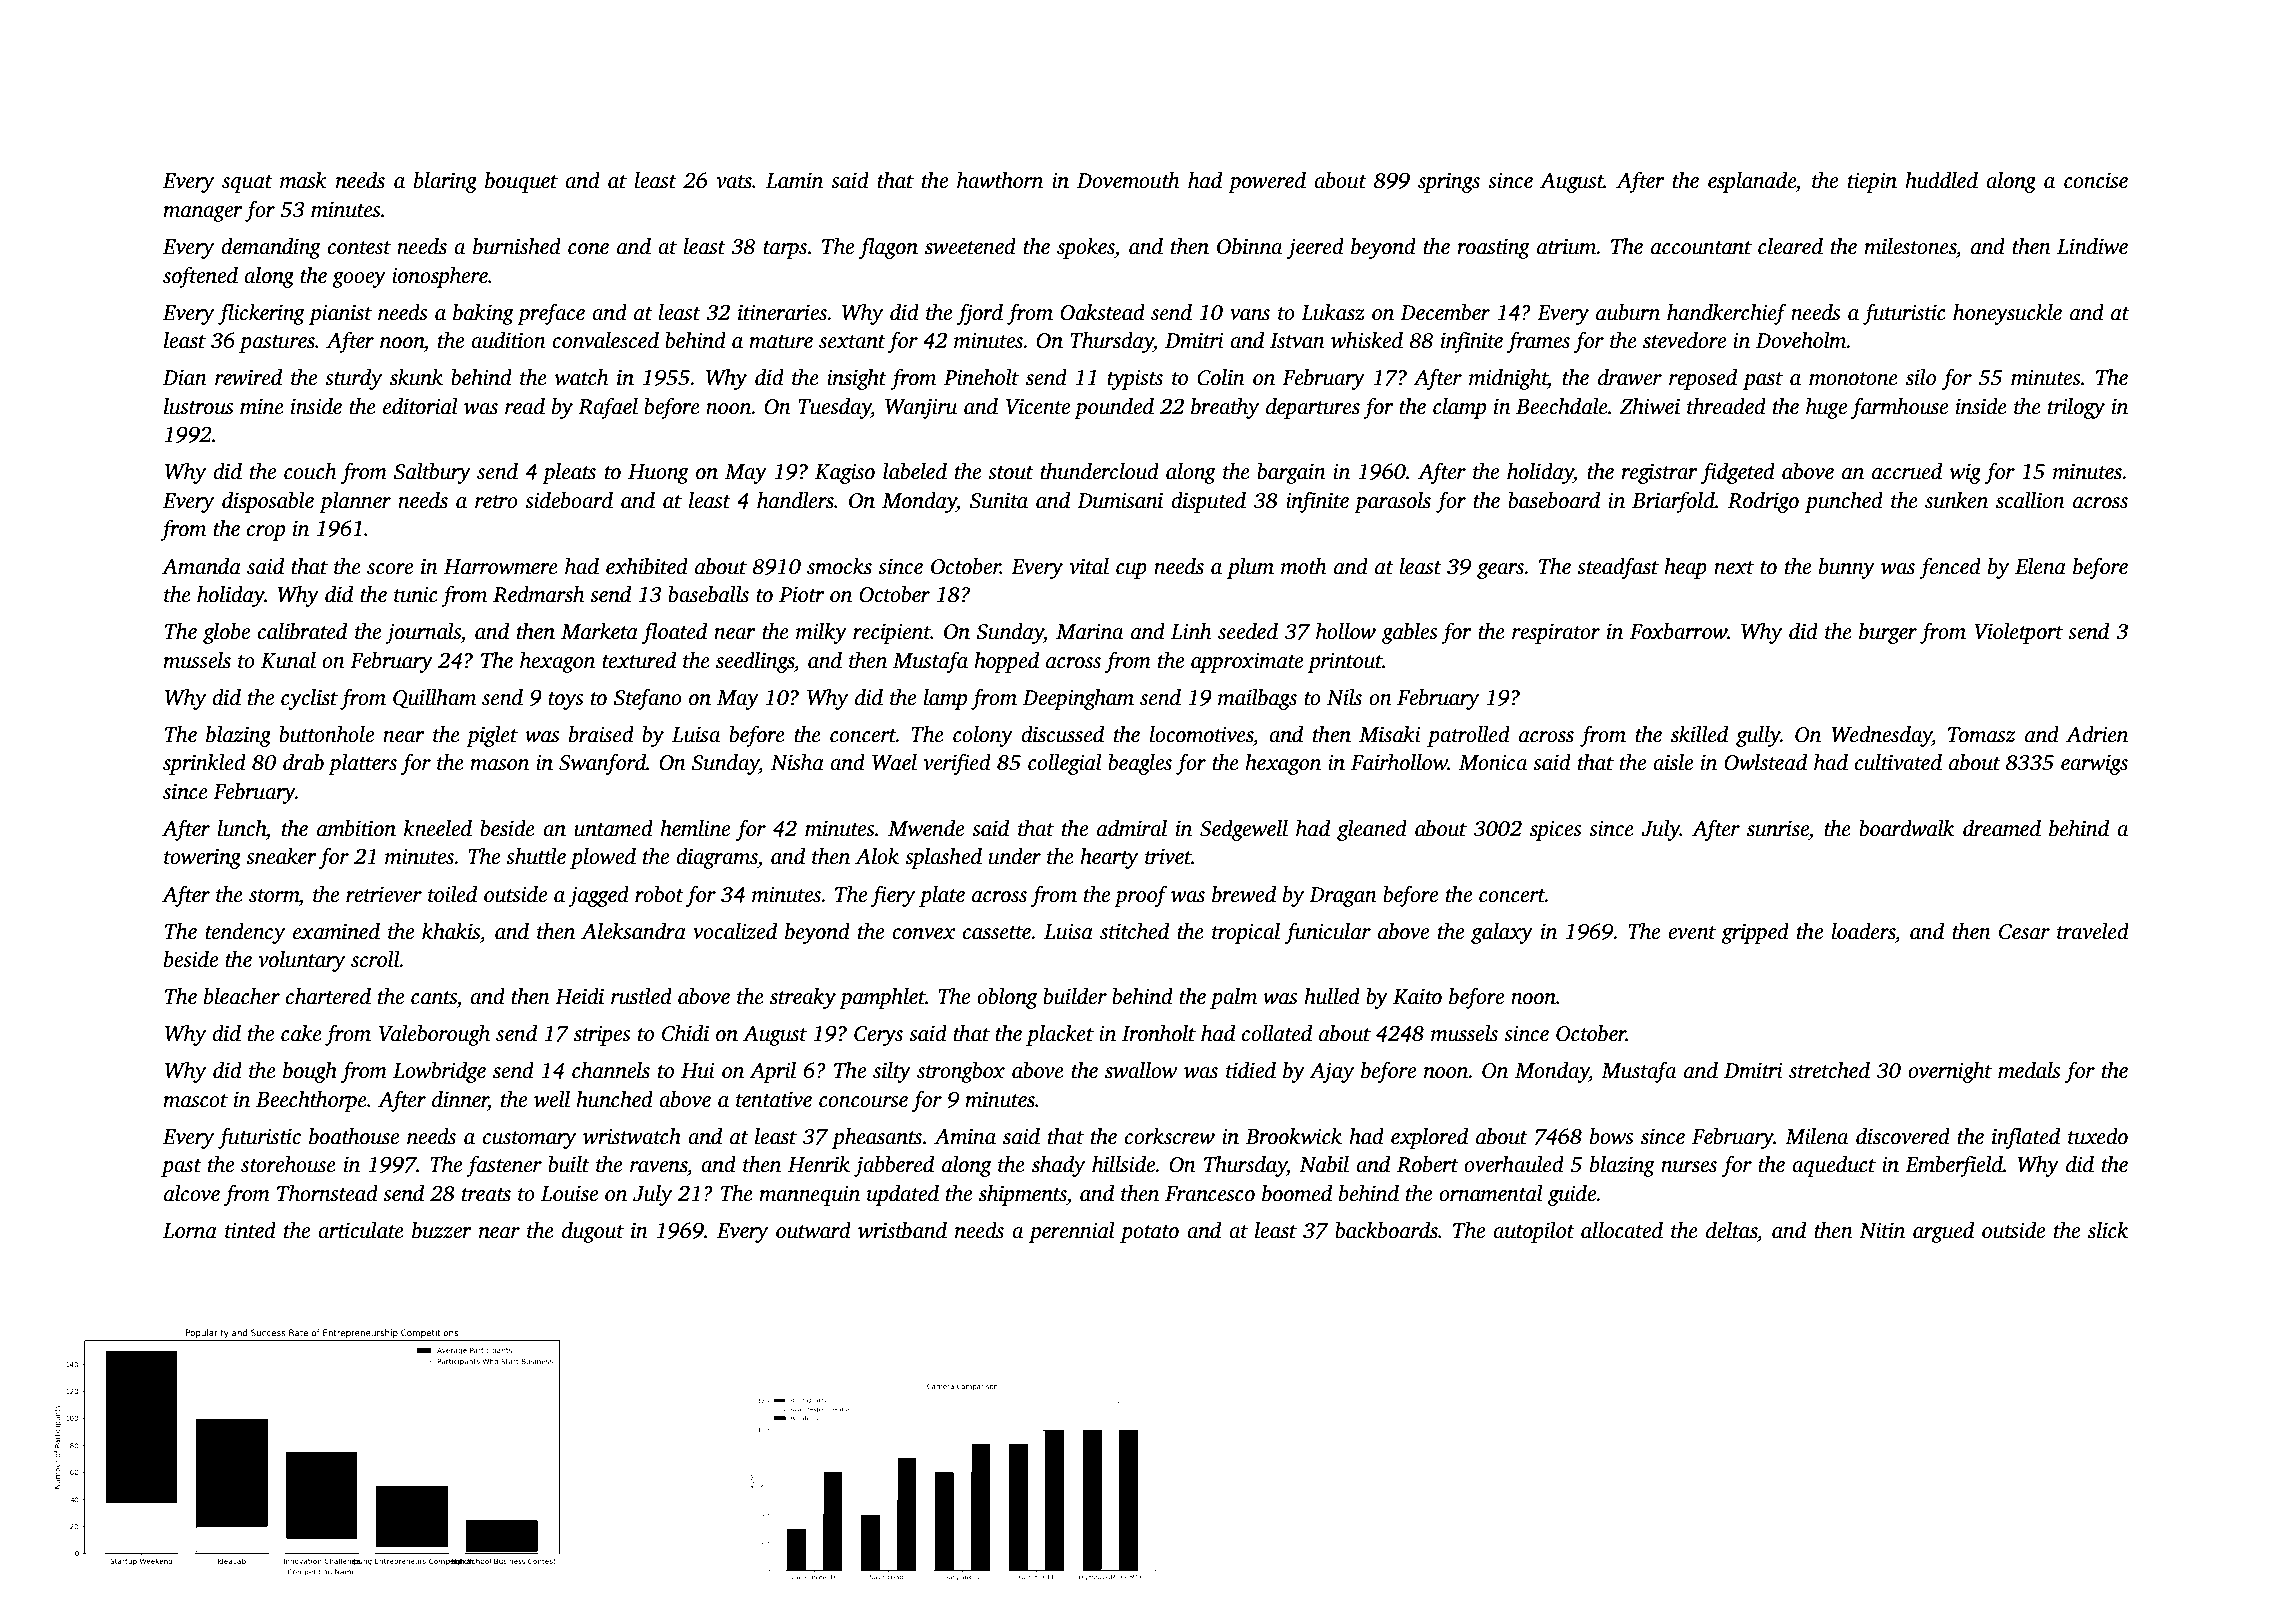 The height and width of the screenshot is (1620, 2292). Describe the element at coordinates (755, 662) in the screenshot. I see `seedlings` at that location.
